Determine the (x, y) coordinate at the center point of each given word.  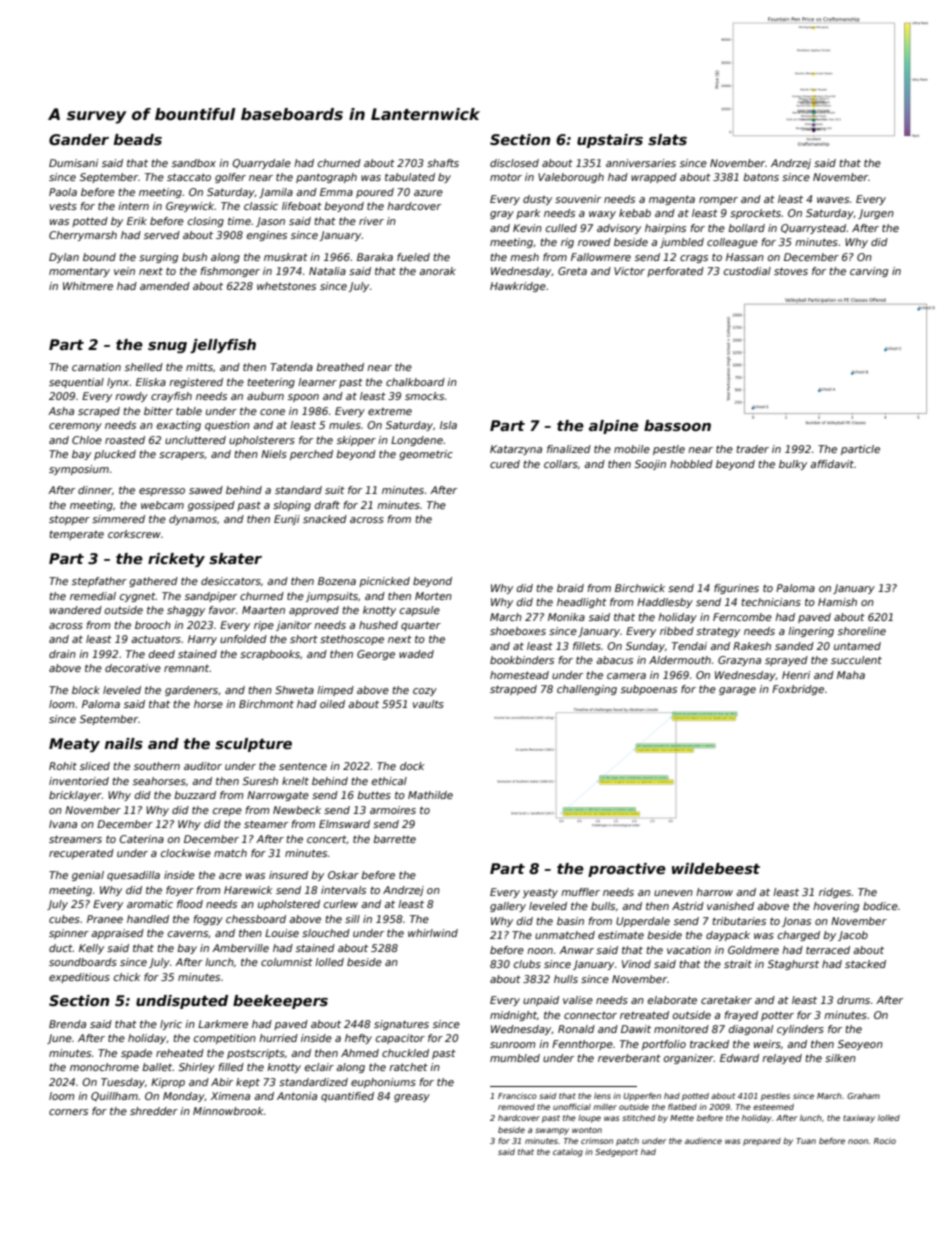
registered (196, 383)
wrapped (654, 178)
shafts (443, 163)
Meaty (74, 745)
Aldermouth (680, 660)
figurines (736, 589)
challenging (587, 690)
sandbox (194, 163)
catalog (568, 1153)
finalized (569, 449)
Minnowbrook (228, 1111)
